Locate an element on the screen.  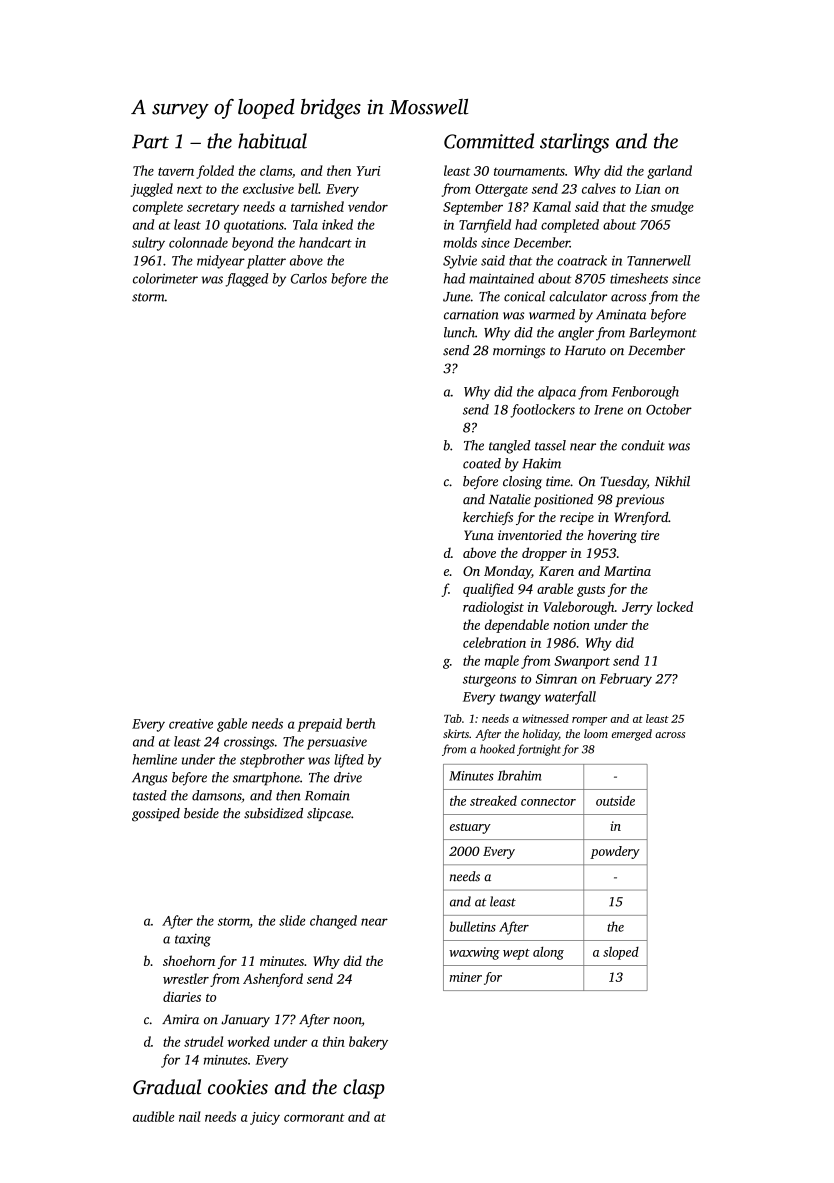
garland is located at coordinates (669, 172).
